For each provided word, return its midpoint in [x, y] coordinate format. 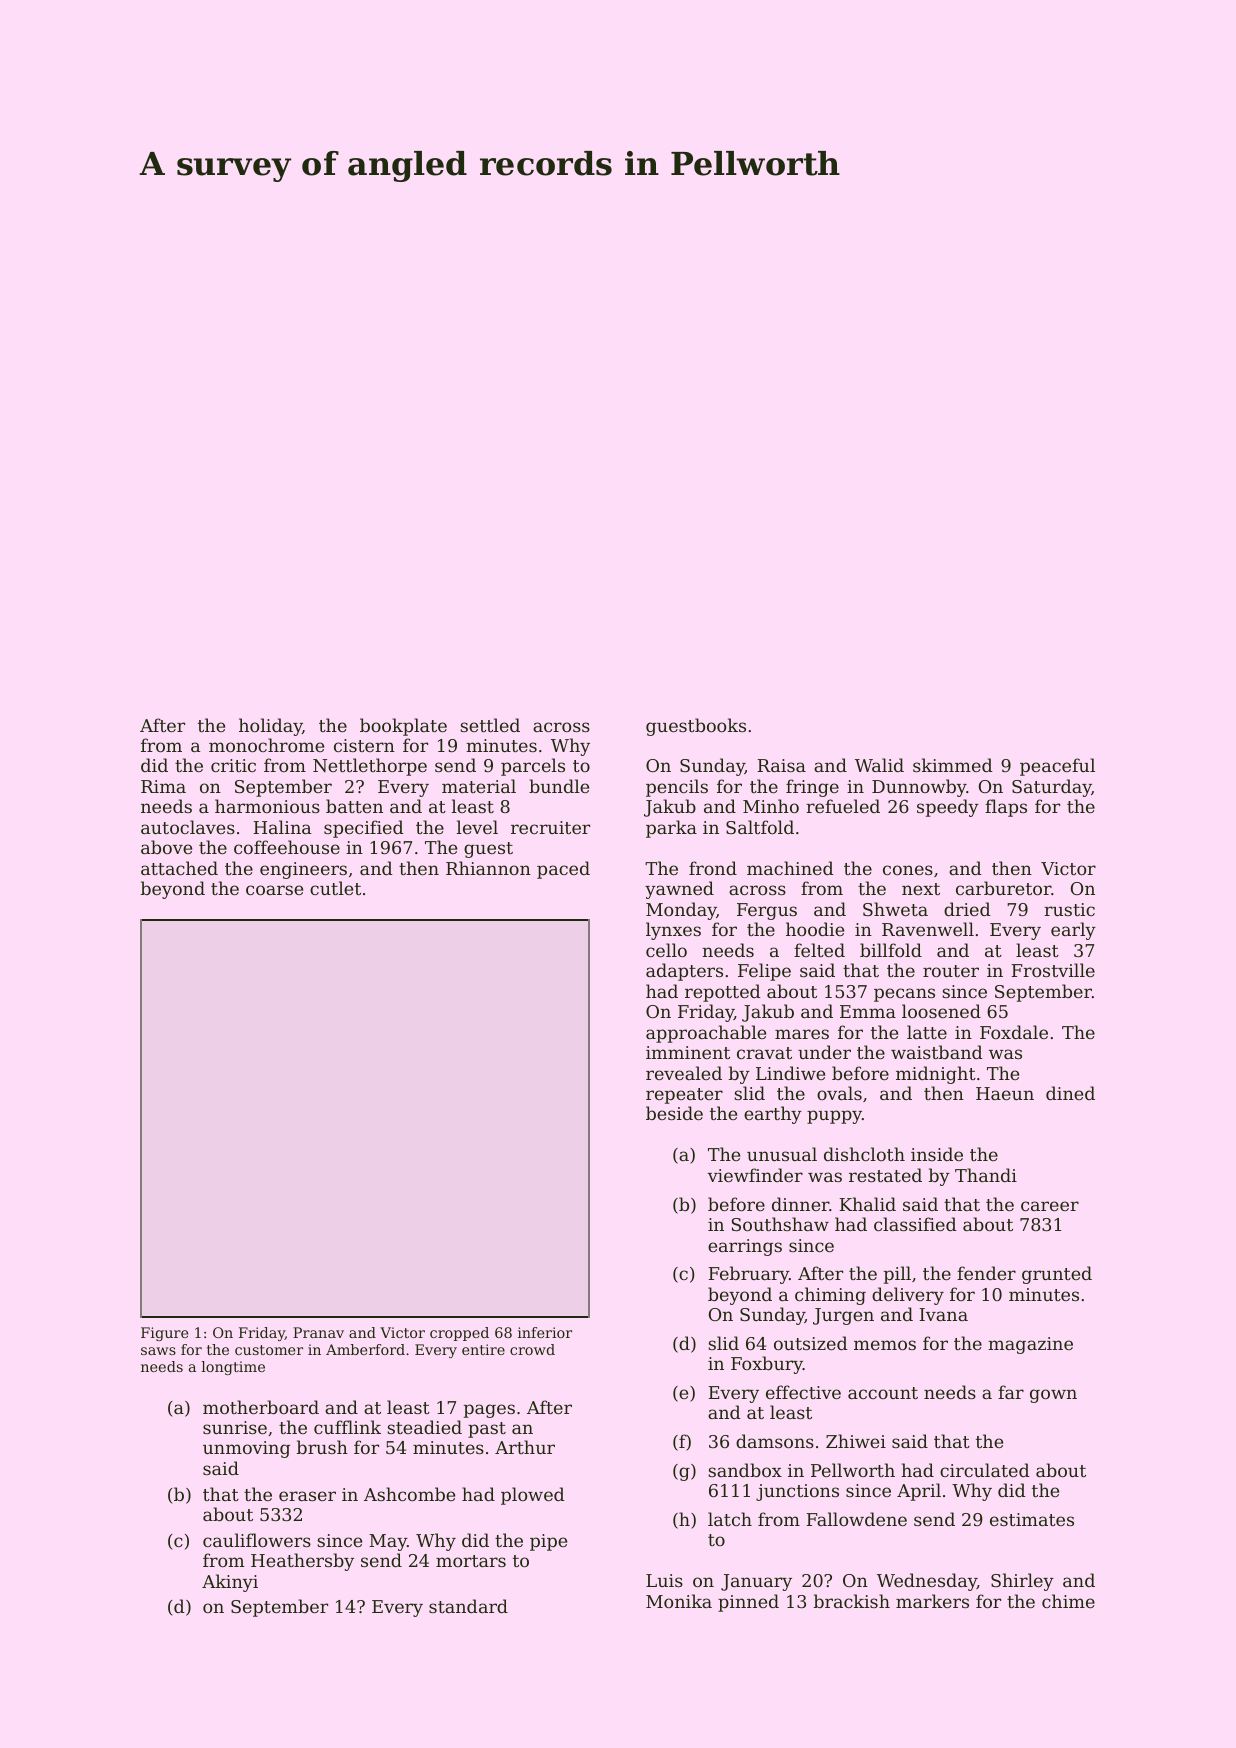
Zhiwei [856, 1441]
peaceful [1057, 767]
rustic [1069, 909]
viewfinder [755, 1175]
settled [490, 725]
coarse [274, 890]
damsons [775, 1441]
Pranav [318, 1332]
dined [1070, 1093]
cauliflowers [257, 1540]
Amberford [365, 1349]
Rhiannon [488, 868]
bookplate [403, 727]
